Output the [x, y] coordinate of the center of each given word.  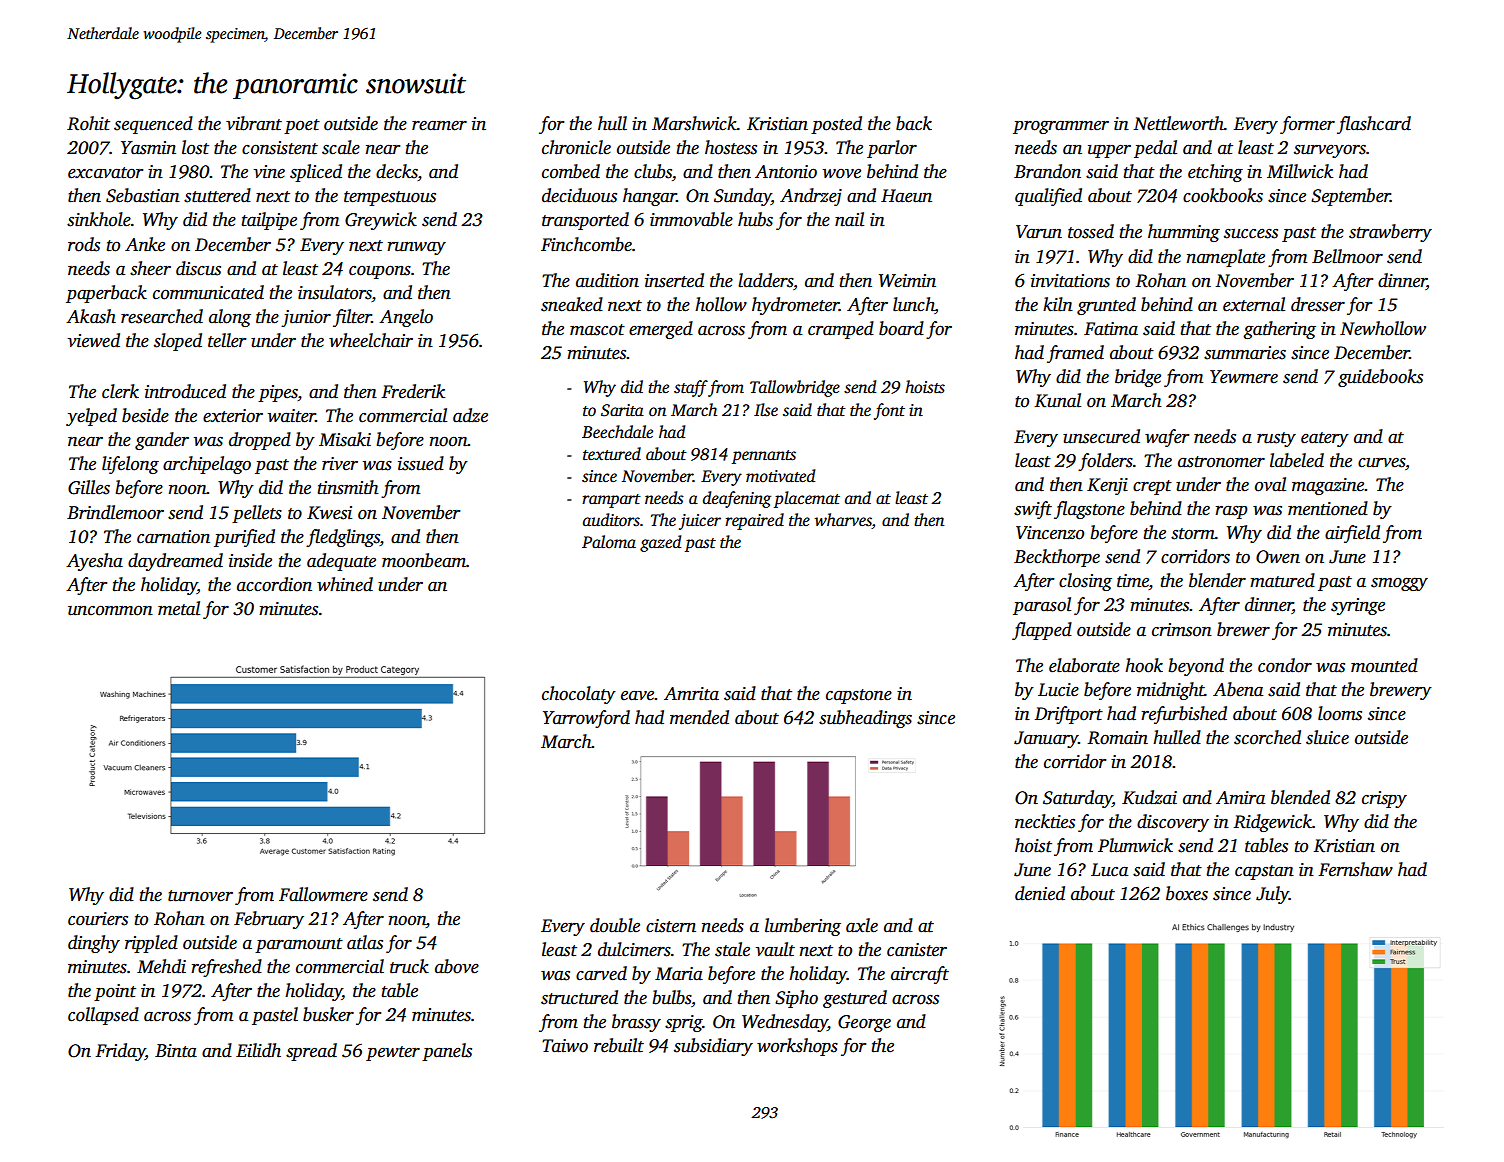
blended [1300, 797]
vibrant [254, 123]
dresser [1318, 304]
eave [638, 696]
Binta [176, 1051]
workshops [797, 1047]
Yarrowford [586, 719]
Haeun [906, 196]
